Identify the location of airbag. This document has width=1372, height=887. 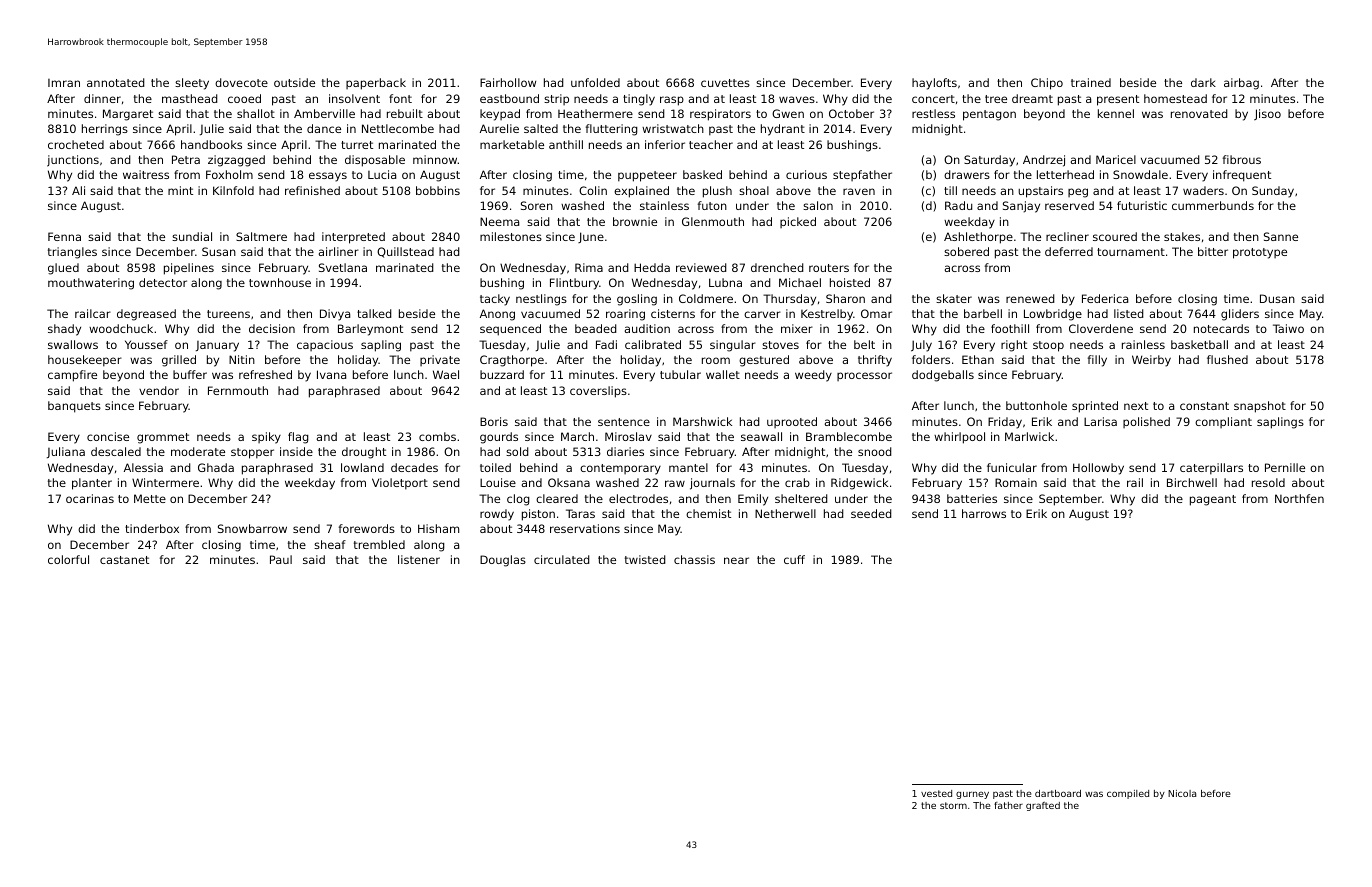
(1241, 84).
